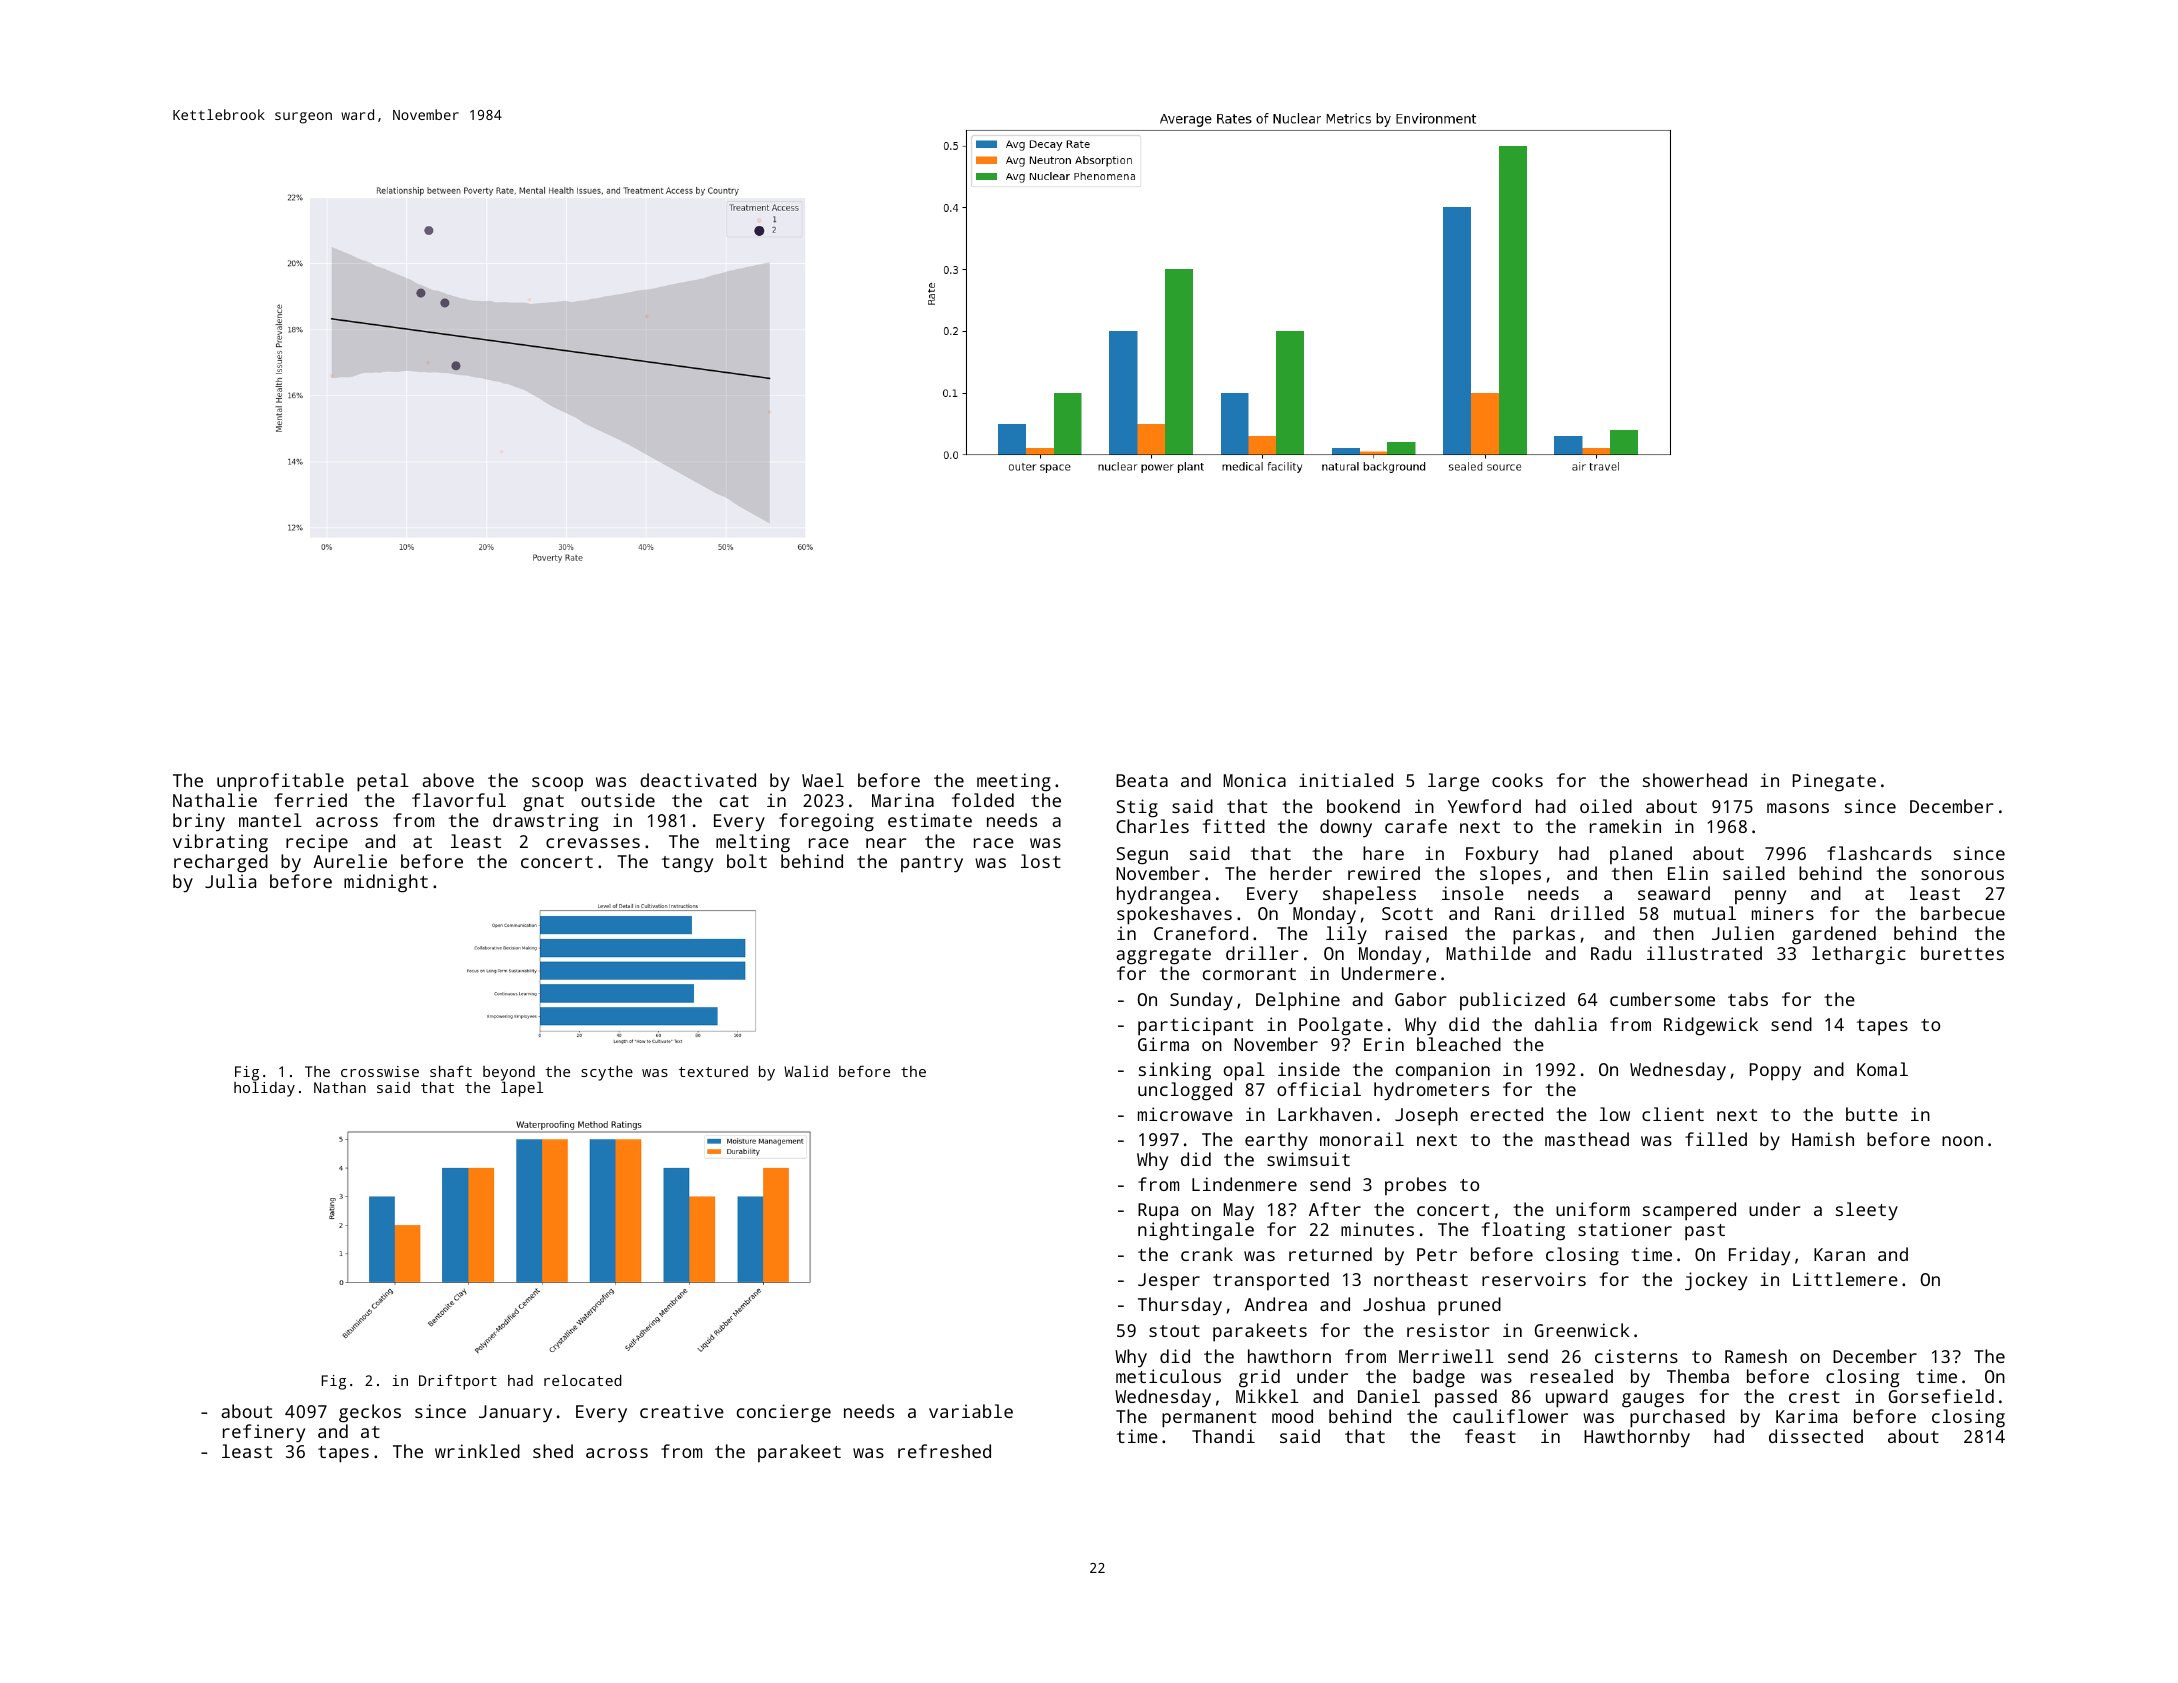 Image resolution: width=2178 pixels, height=1683 pixels. What do you see at coordinates (1330, 1254) in the screenshot?
I see `returned` at bounding box center [1330, 1254].
